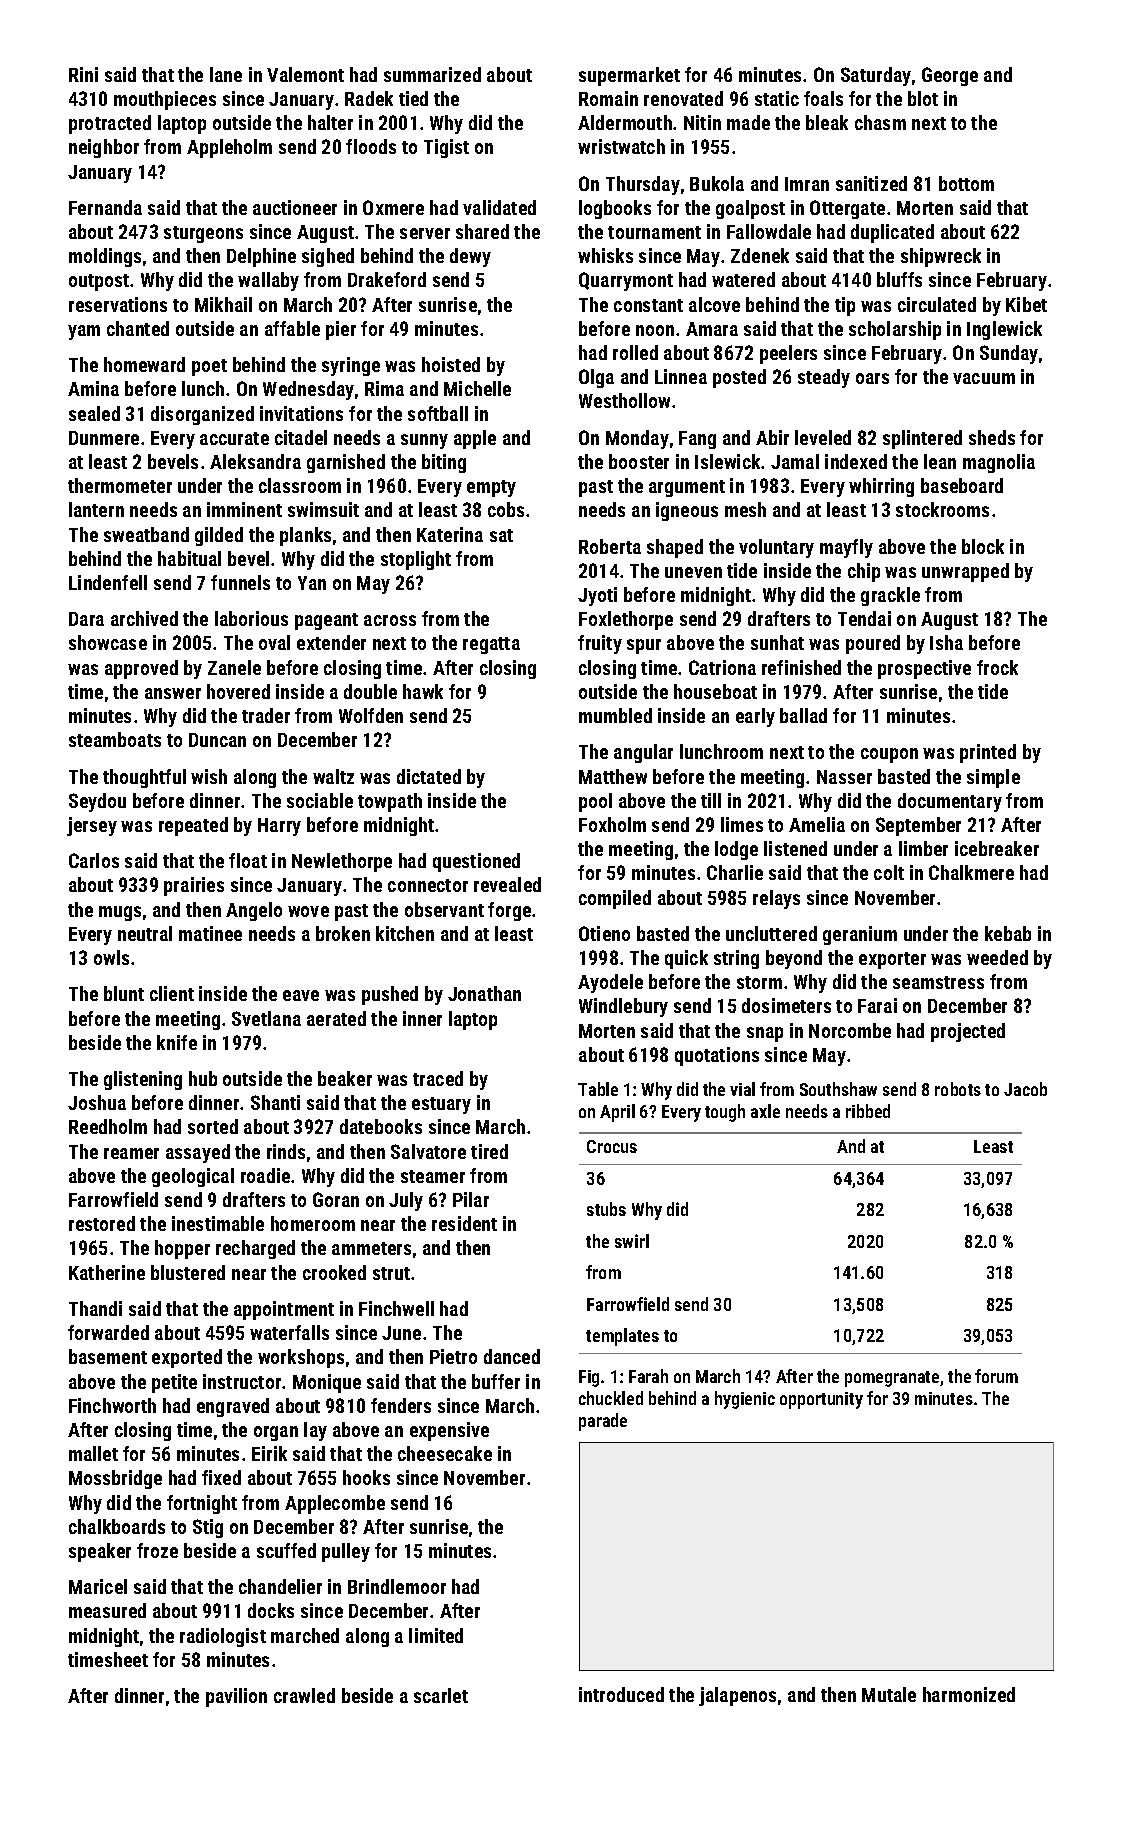 This page has width=1122, height=1848. I want to click on hovered, so click(238, 691).
